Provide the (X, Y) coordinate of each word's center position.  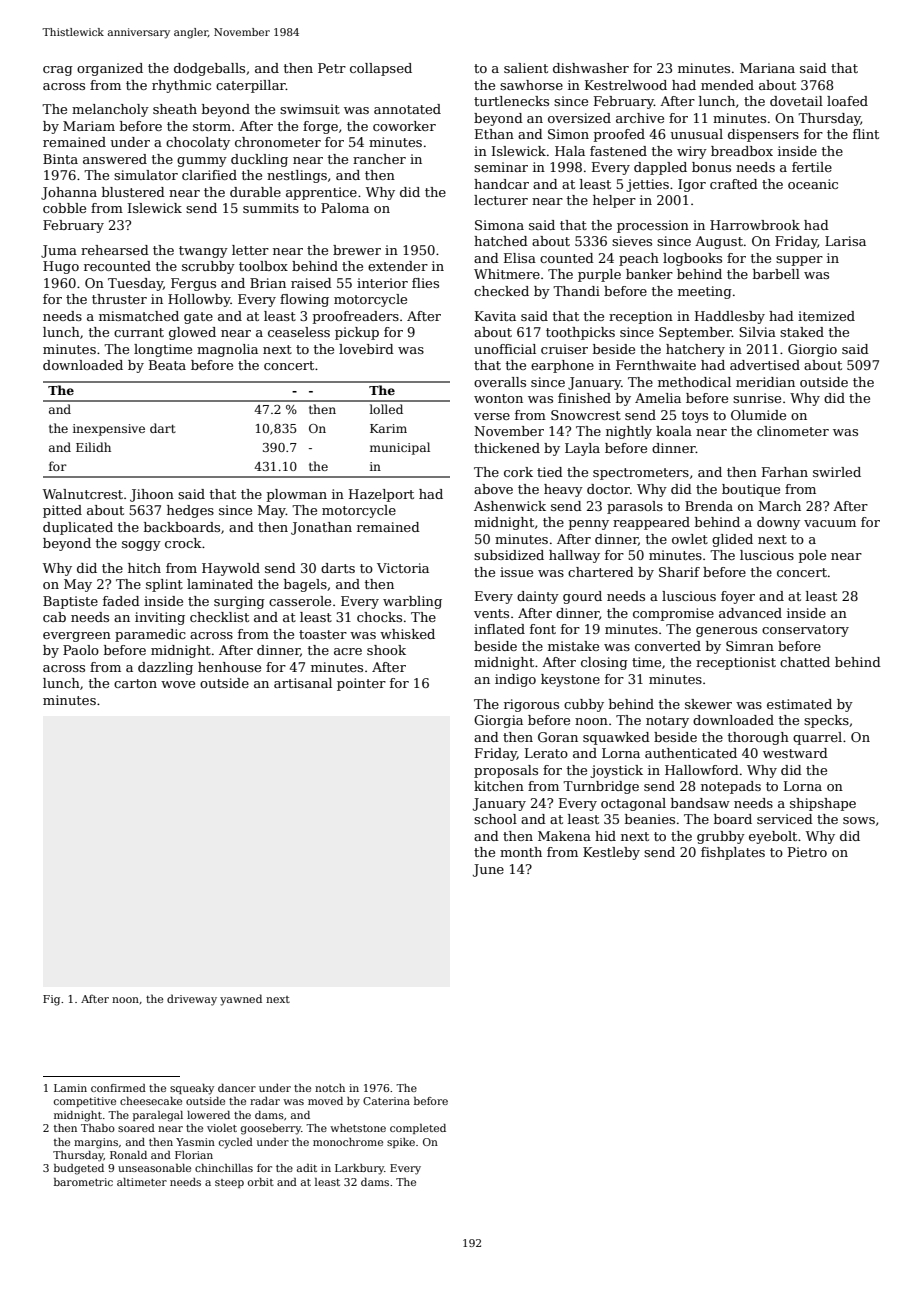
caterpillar (251, 86)
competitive (85, 1102)
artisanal (303, 683)
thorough (758, 738)
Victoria (403, 568)
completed (418, 1129)
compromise (673, 614)
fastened (618, 151)
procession (653, 226)
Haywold (231, 569)
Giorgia (498, 721)
